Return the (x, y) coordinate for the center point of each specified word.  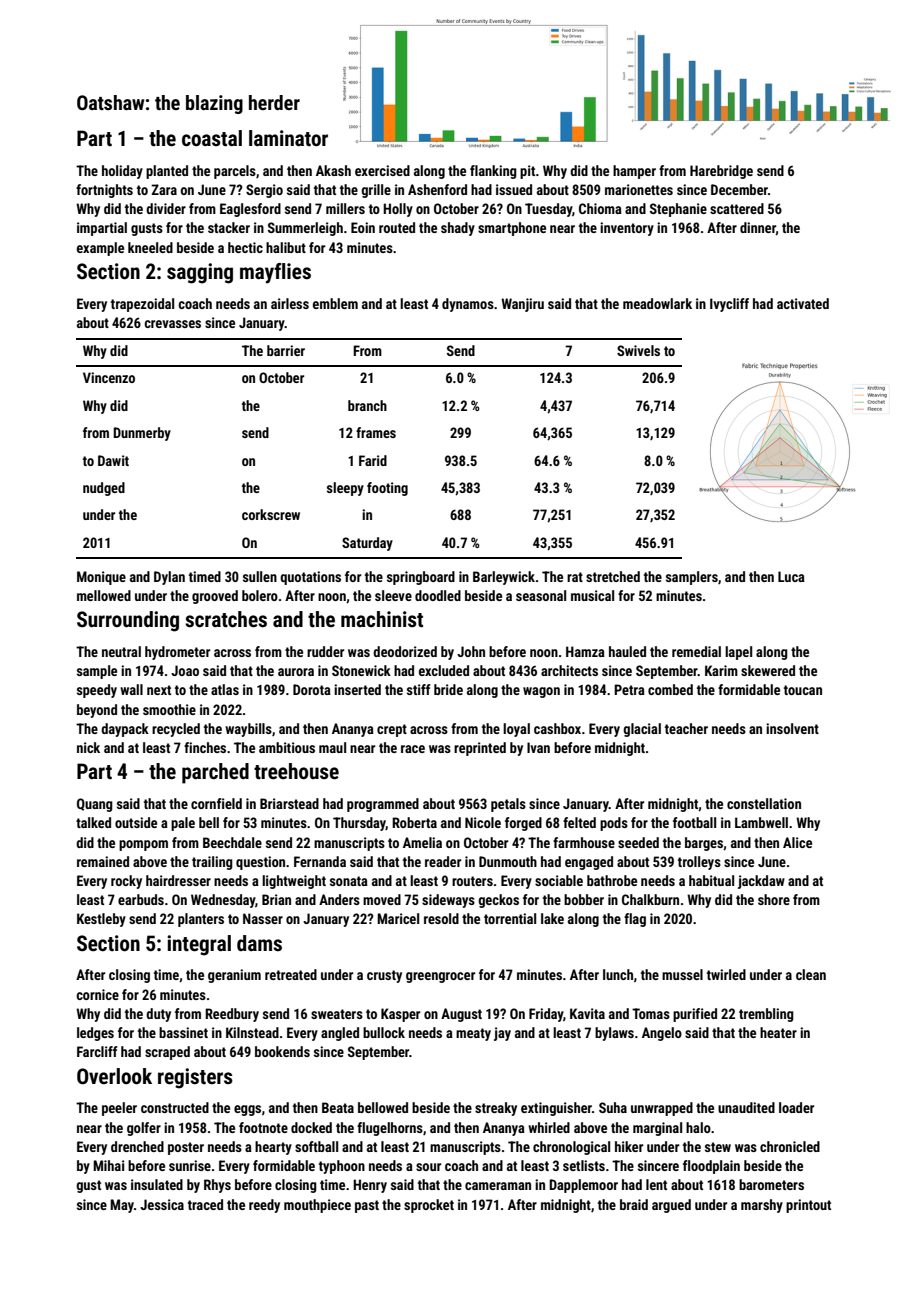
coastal (212, 138)
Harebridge (721, 172)
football (694, 822)
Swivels (638, 350)
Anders (339, 899)
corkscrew (271, 514)
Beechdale (232, 842)
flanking (493, 172)
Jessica (162, 1204)
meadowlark (657, 303)
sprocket (429, 1206)
